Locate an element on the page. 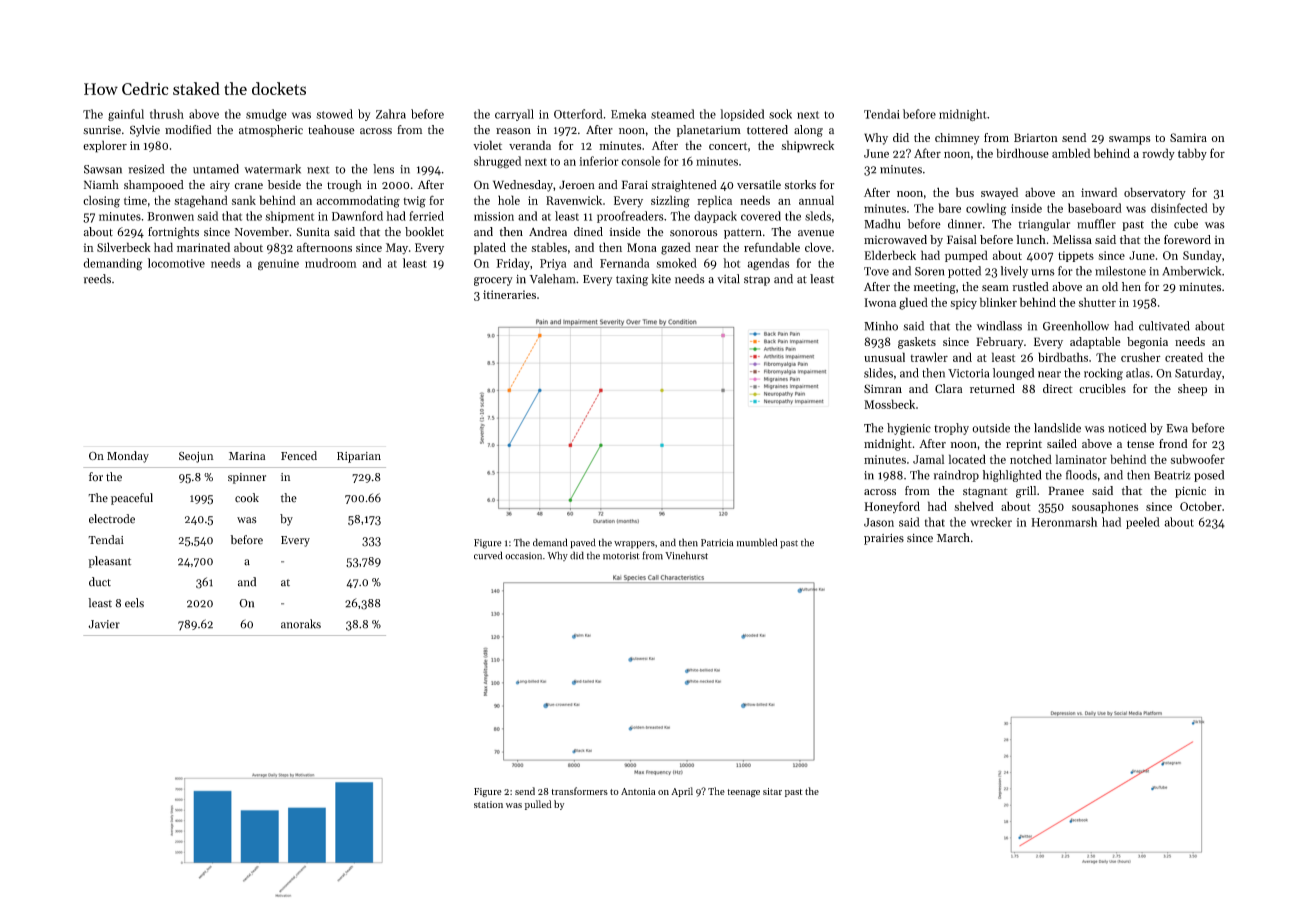 The height and width of the page is (924, 1308). station is located at coordinates (488, 804).
